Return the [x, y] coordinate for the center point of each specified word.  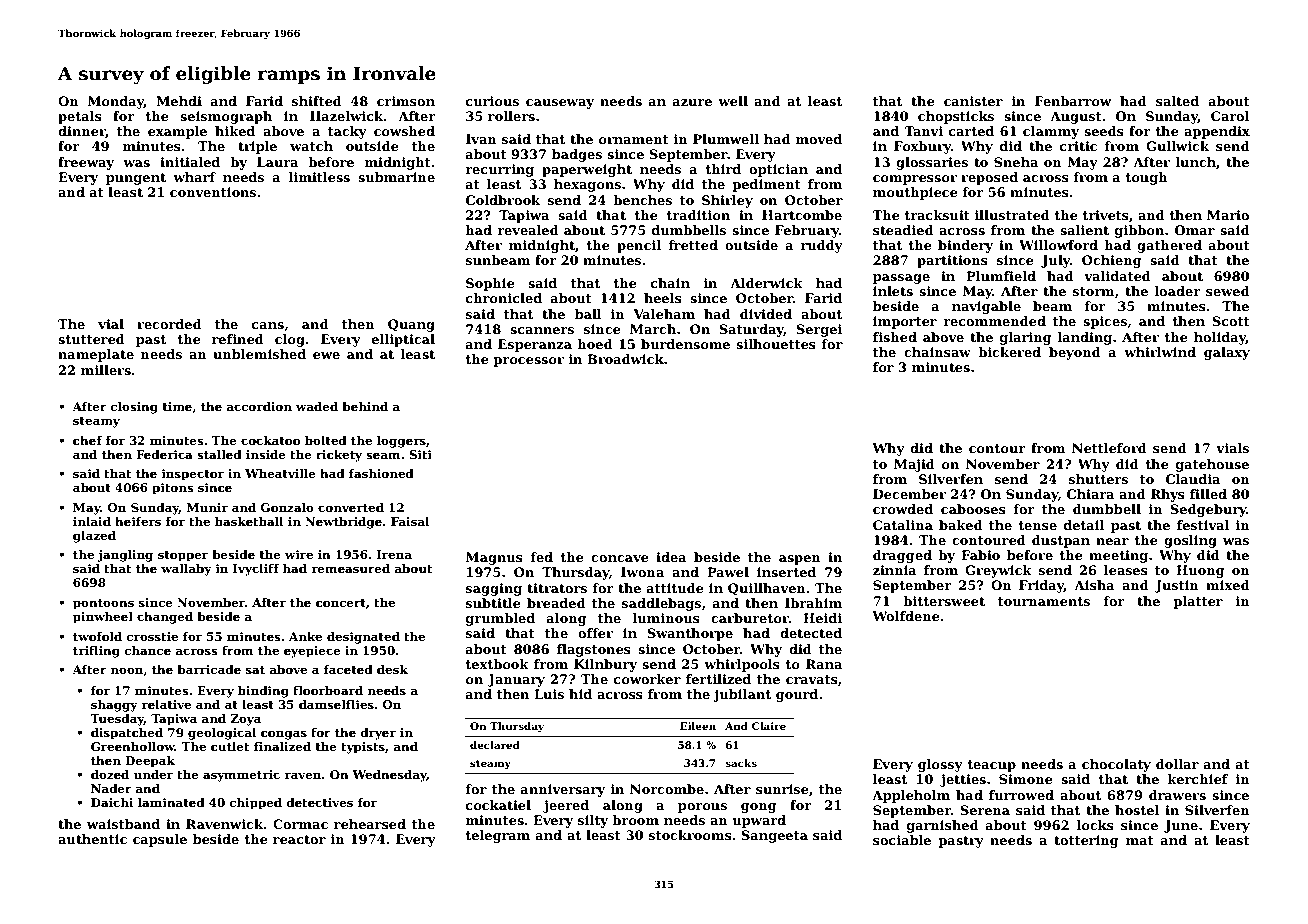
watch [311, 146]
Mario [1228, 215]
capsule [160, 840]
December [909, 494]
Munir [207, 507]
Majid [914, 465]
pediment [766, 185]
